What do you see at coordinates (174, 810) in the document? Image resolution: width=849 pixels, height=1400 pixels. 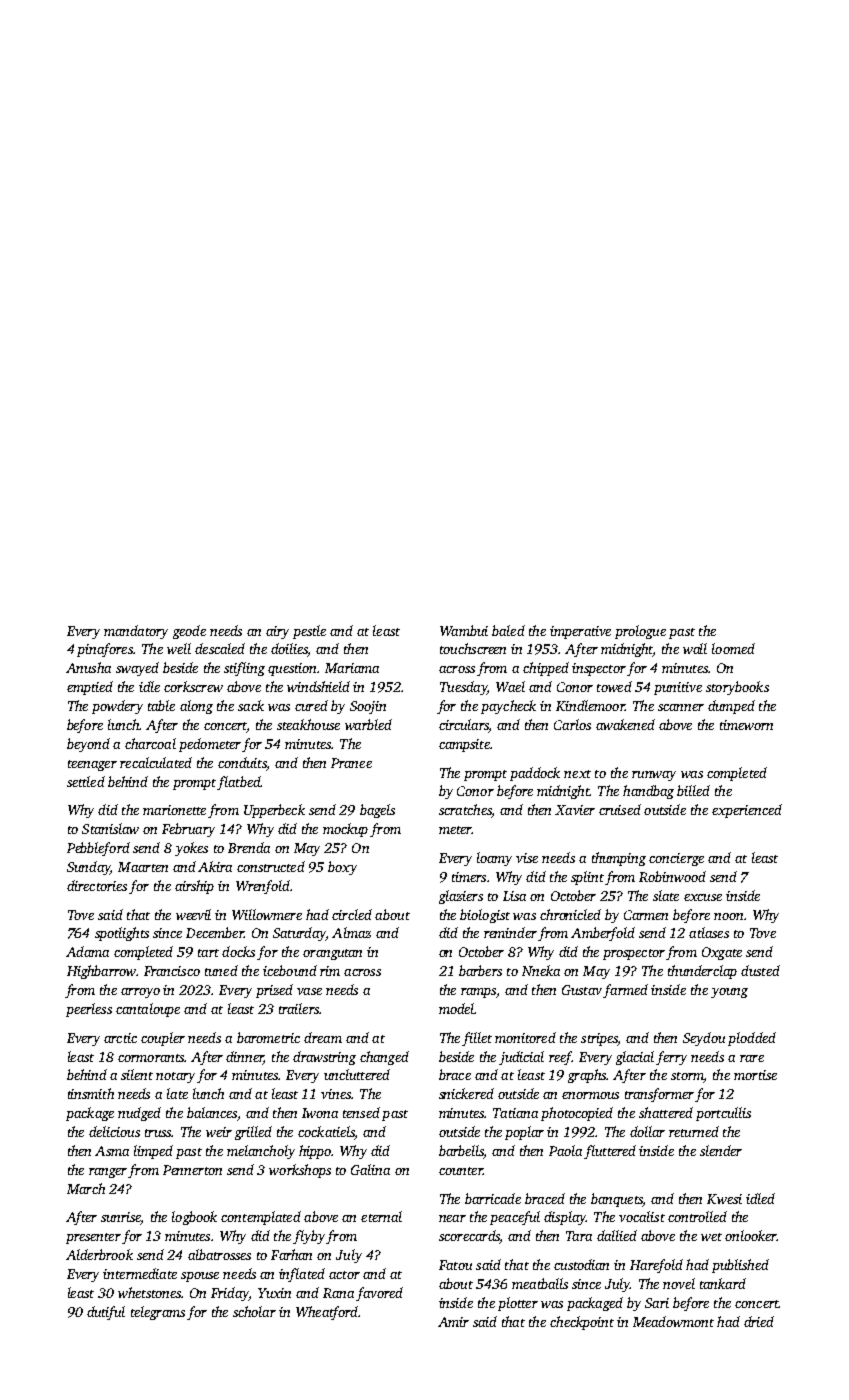 I see `marionette` at bounding box center [174, 810].
